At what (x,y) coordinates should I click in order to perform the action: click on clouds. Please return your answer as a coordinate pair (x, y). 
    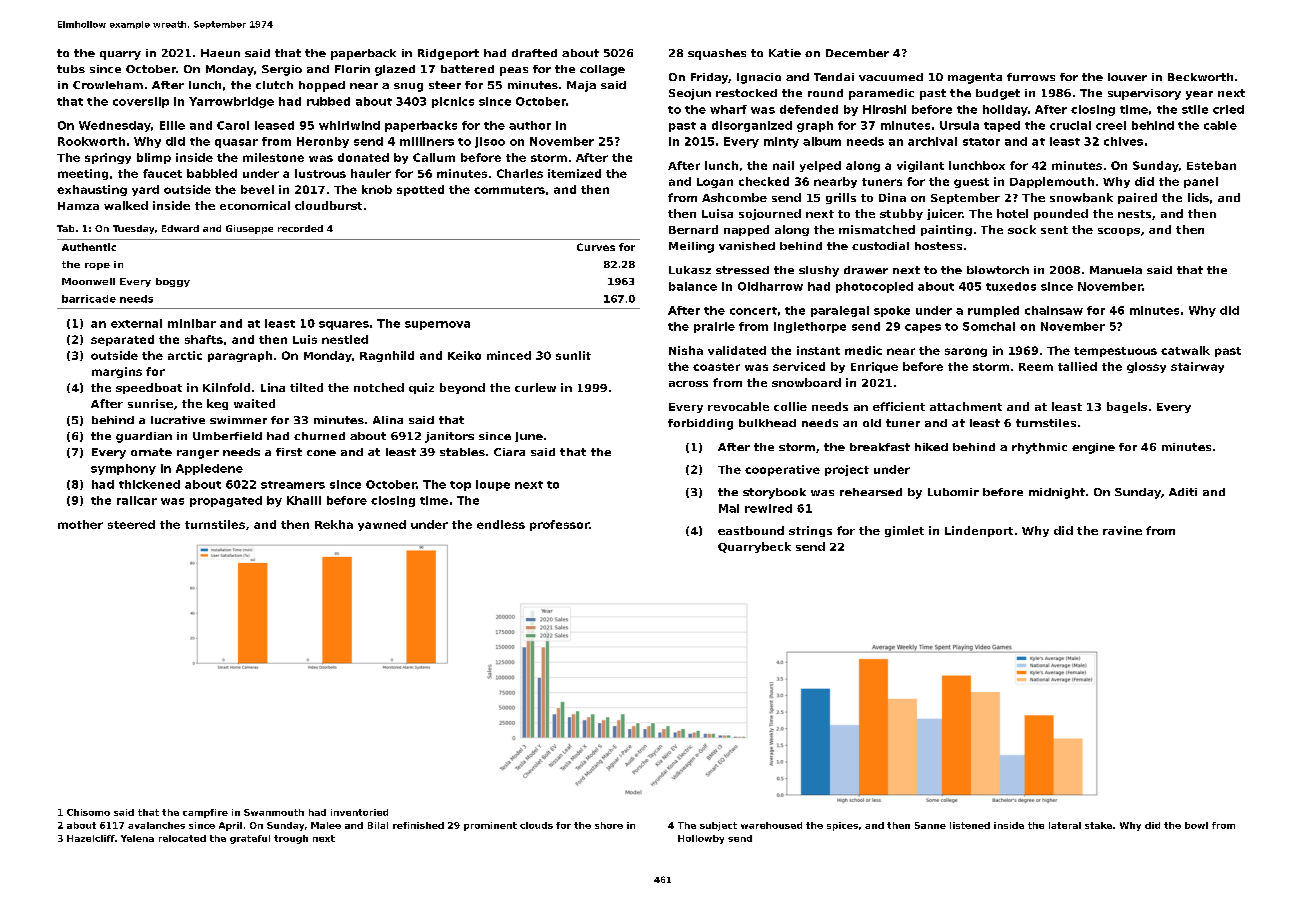
    Looking at the image, I should click on (536, 825).
